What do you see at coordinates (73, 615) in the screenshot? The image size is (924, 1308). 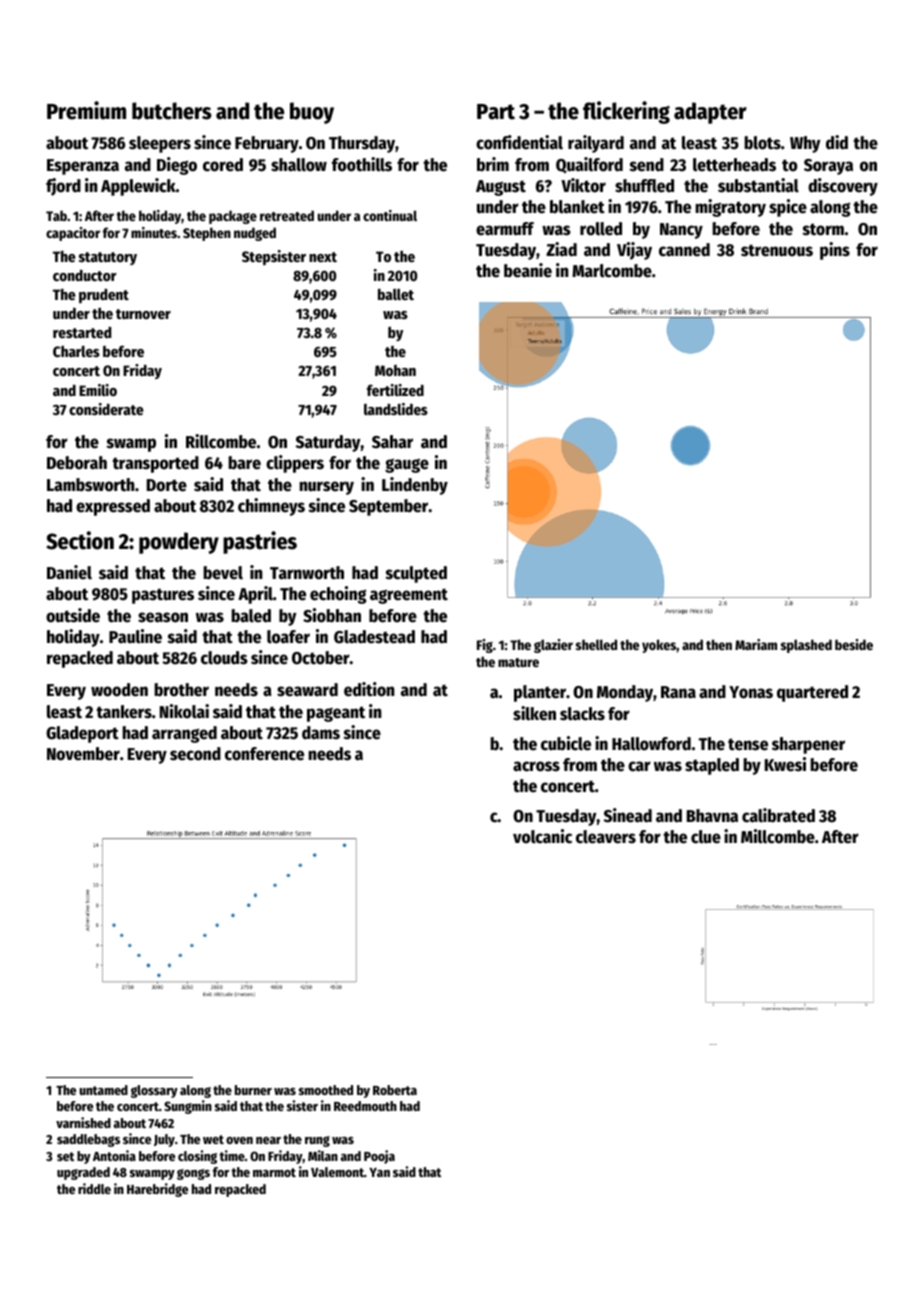 I see `outside` at bounding box center [73, 615].
